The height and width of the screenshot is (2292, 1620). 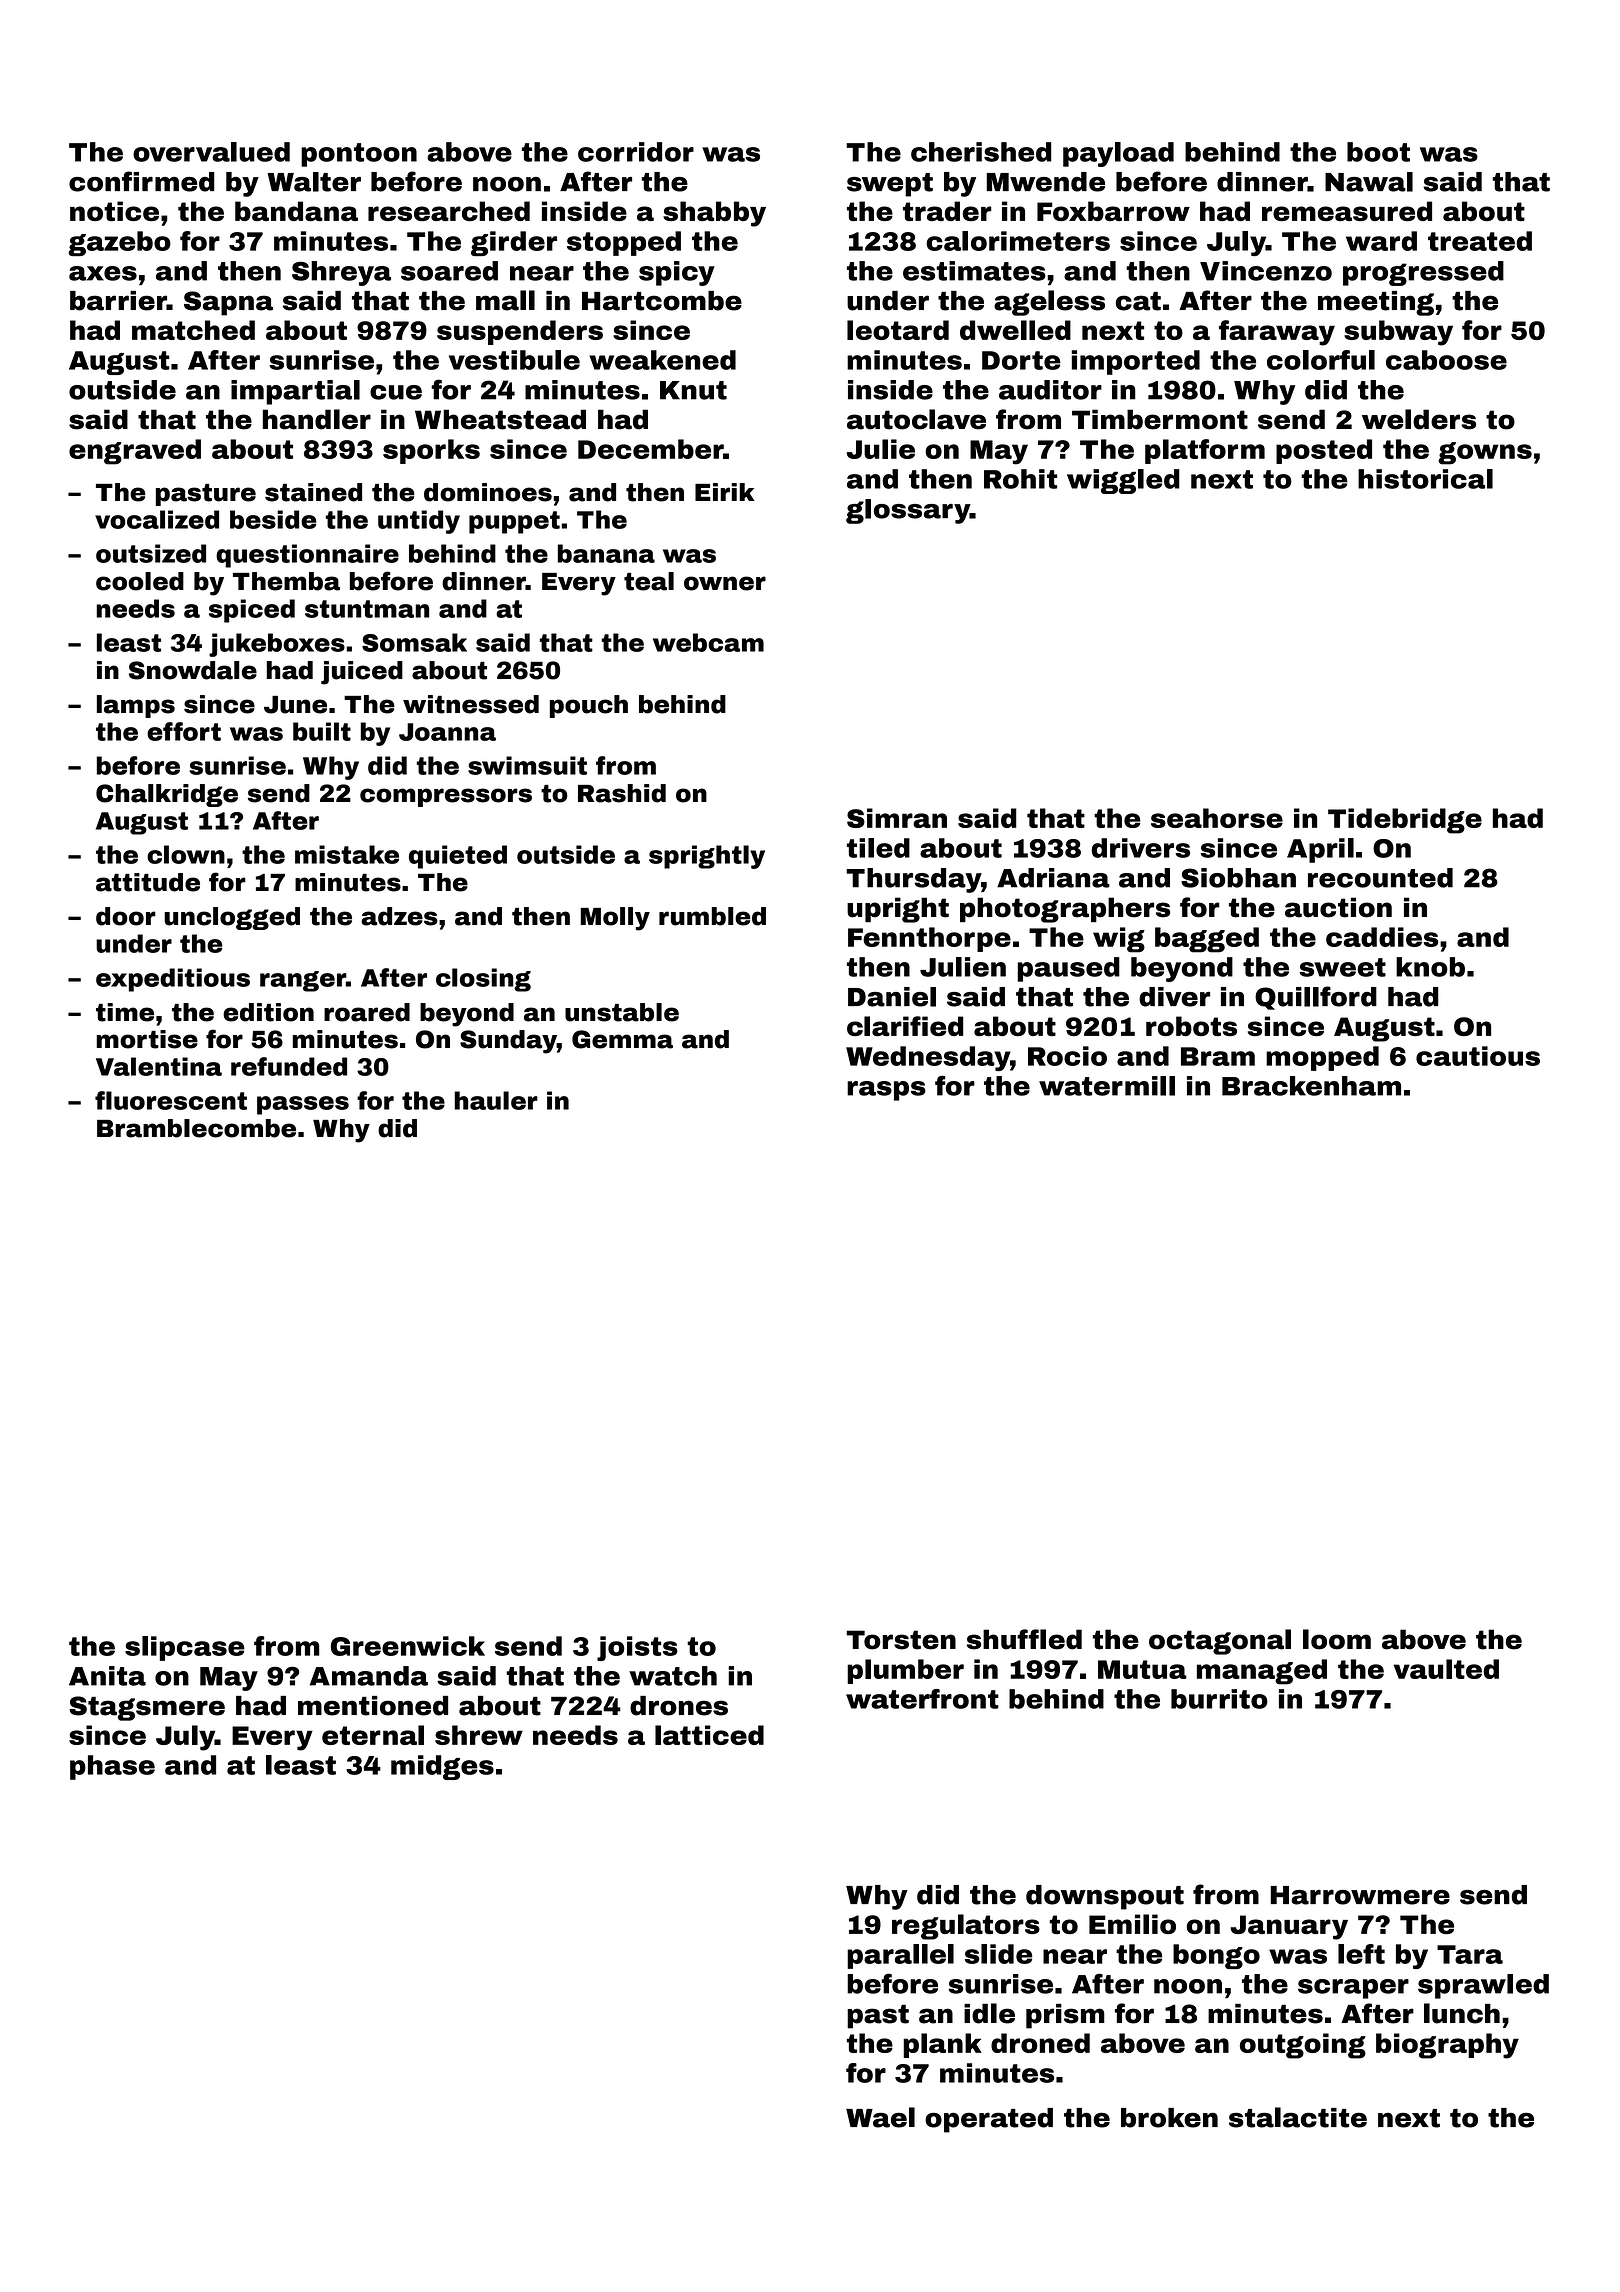 What do you see at coordinates (1378, 152) in the screenshot?
I see `boot` at bounding box center [1378, 152].
